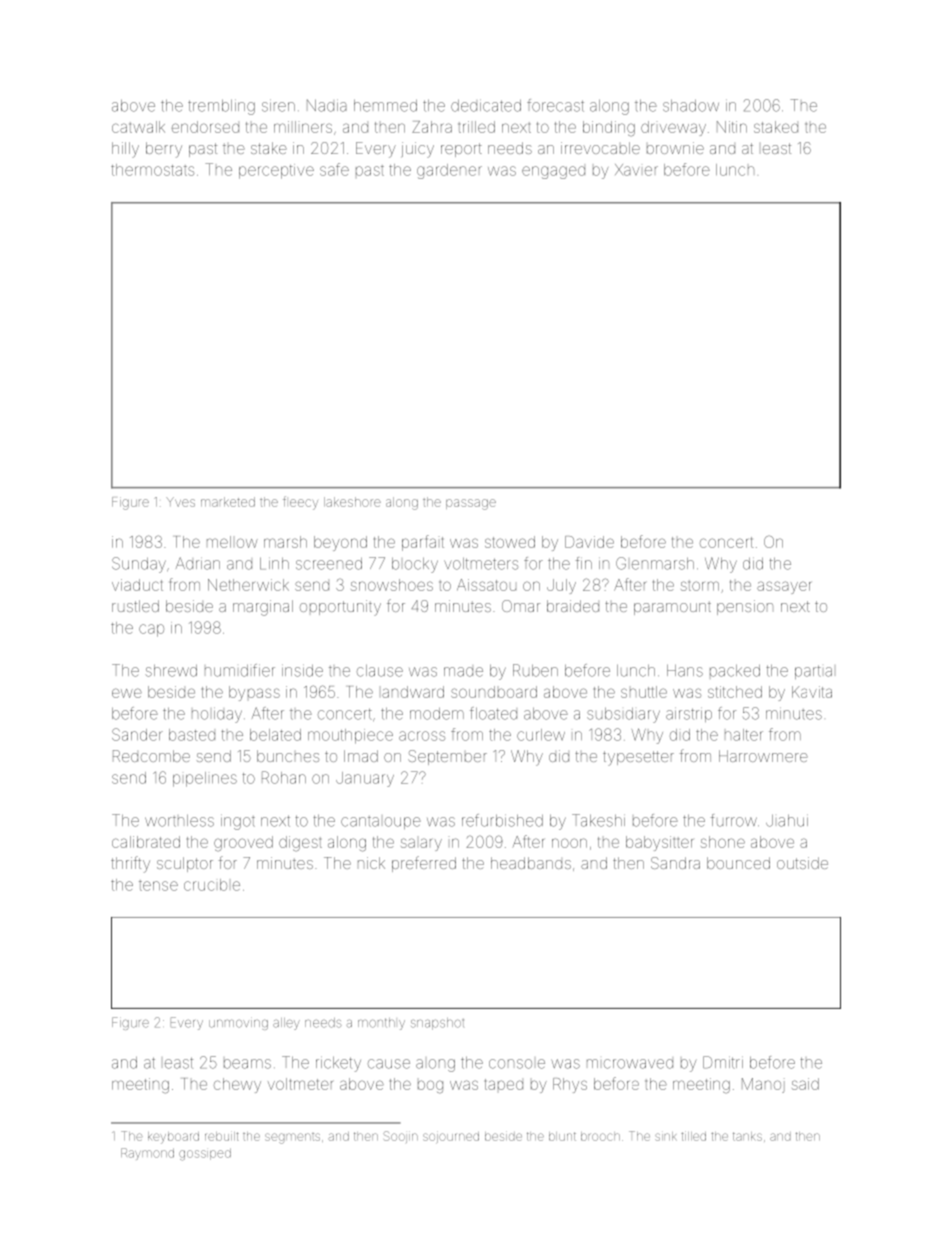 The width and height of the screenshot is (952, 1233). Describe the element at coordinates (675, 148) in the screenshot. I see `brownie` at that location.
